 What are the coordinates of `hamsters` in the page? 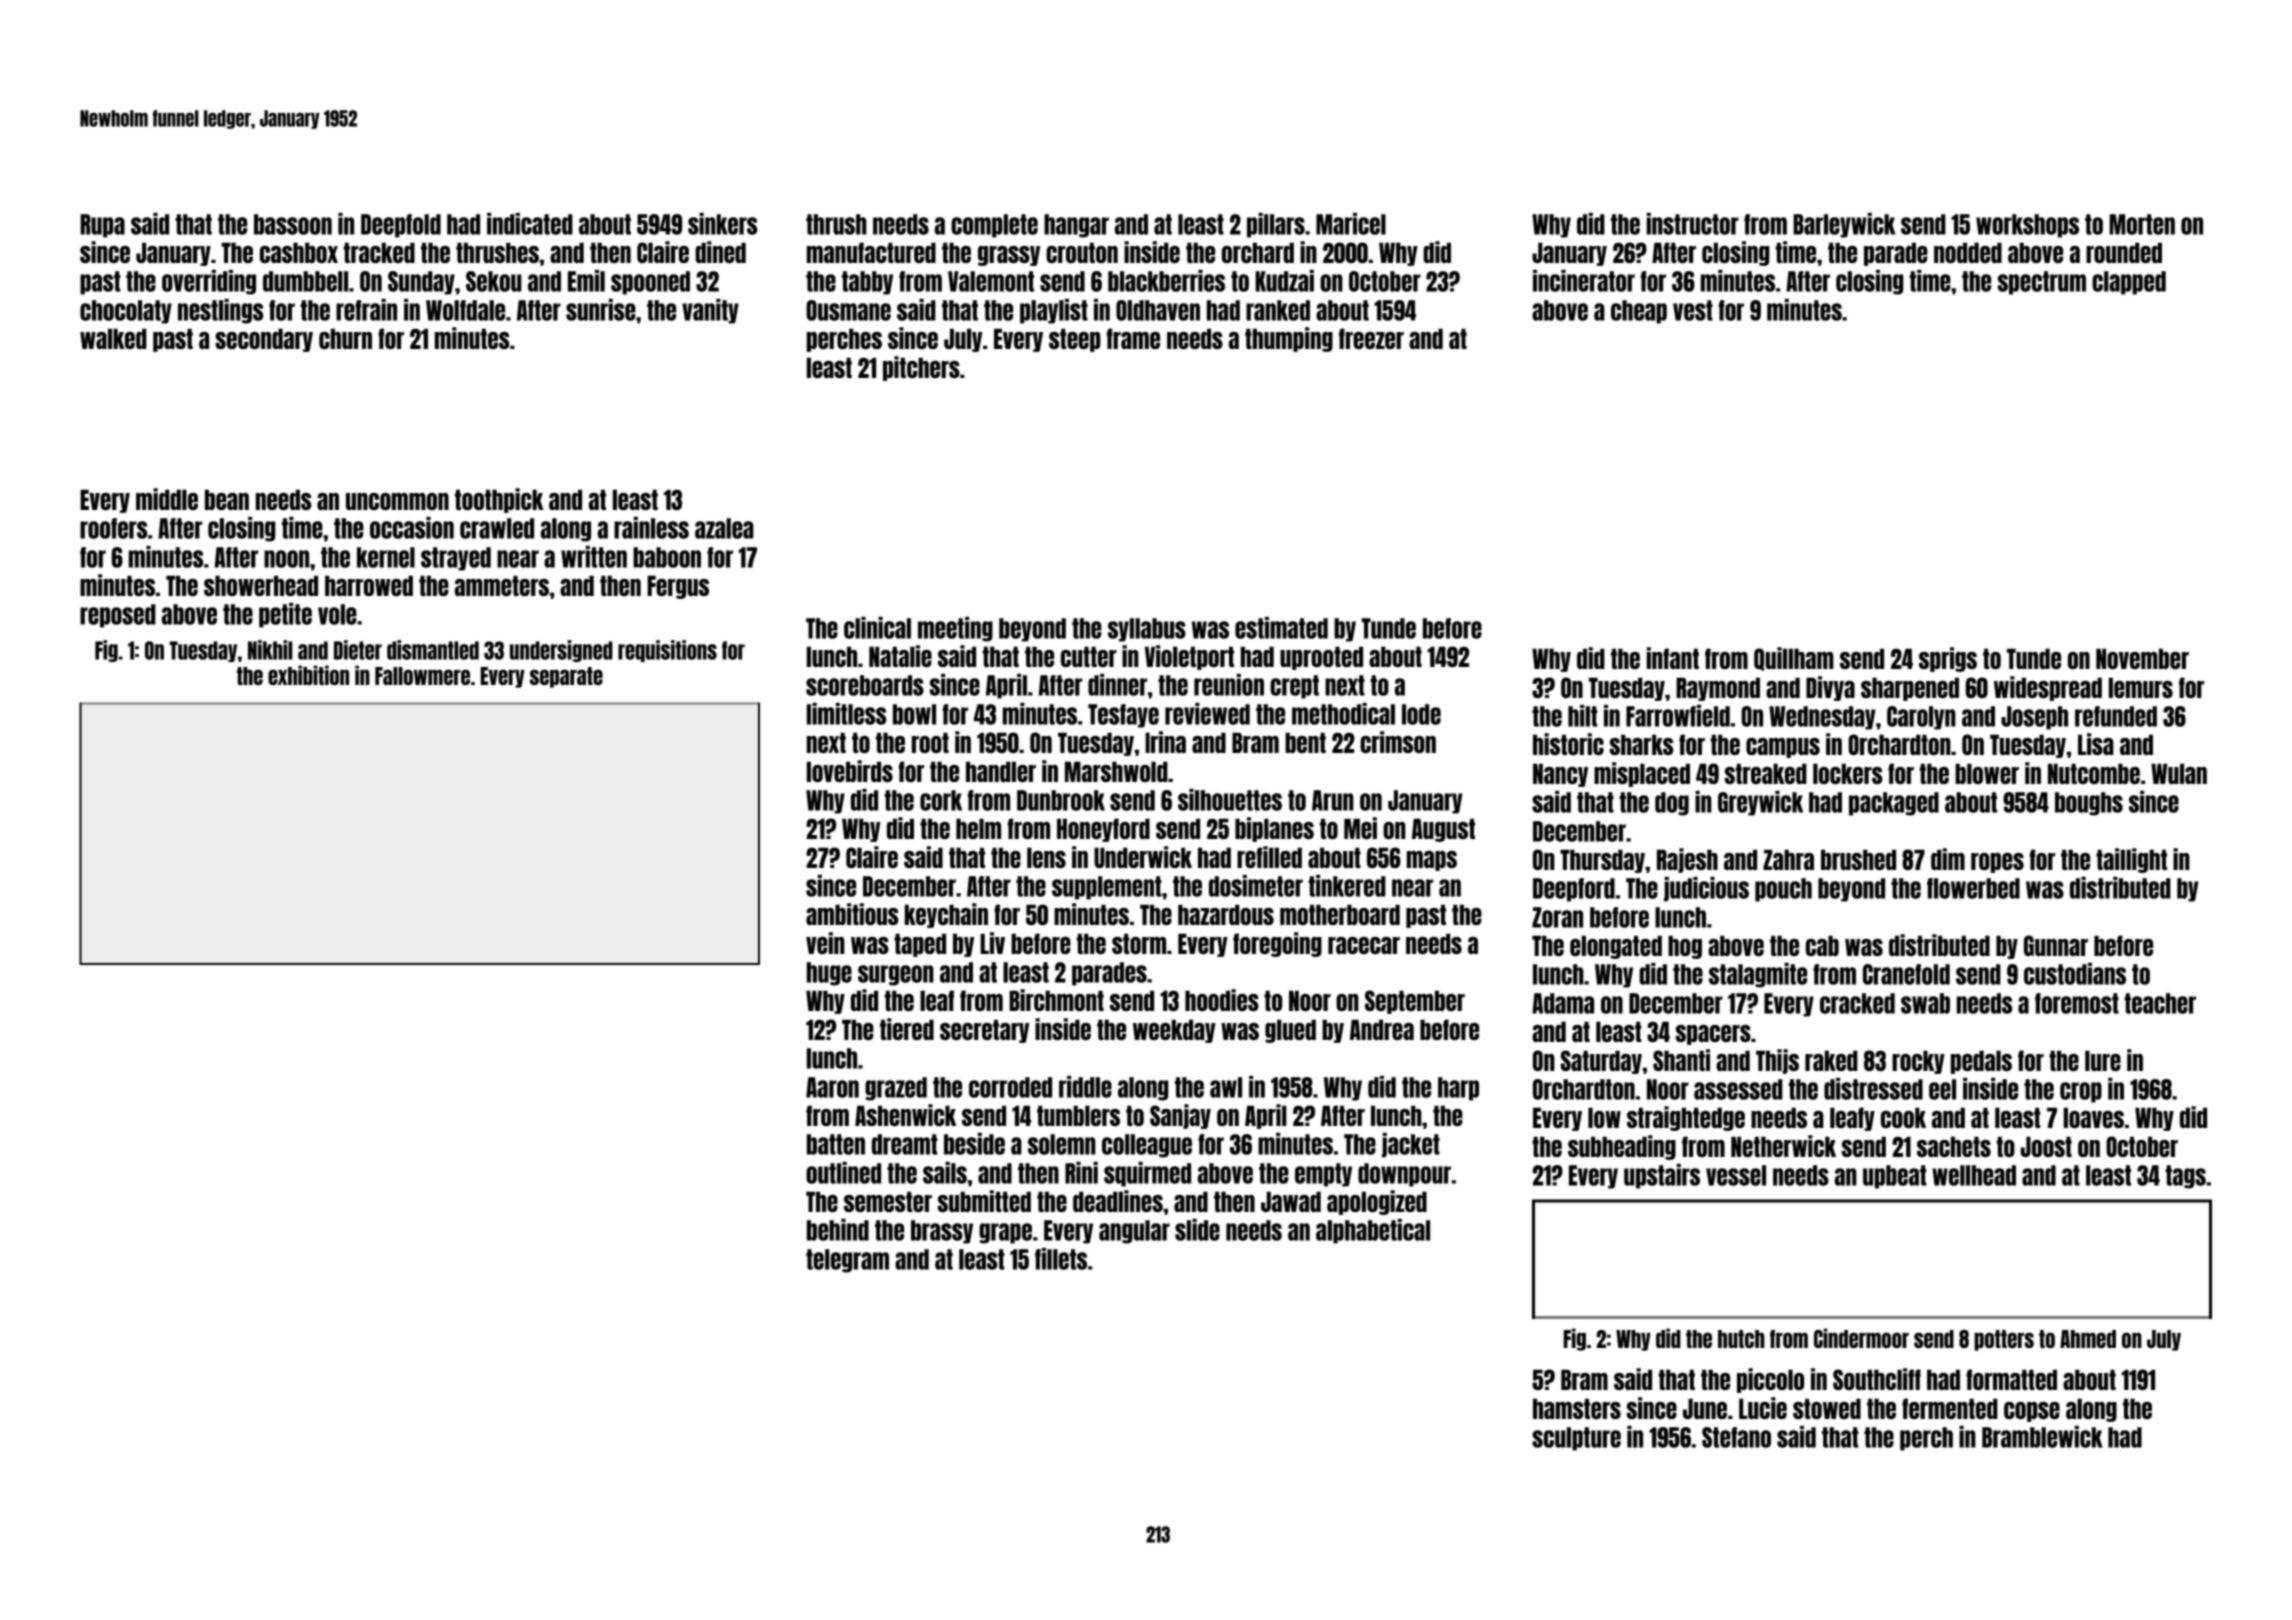 It's located at (1577, 1408).
